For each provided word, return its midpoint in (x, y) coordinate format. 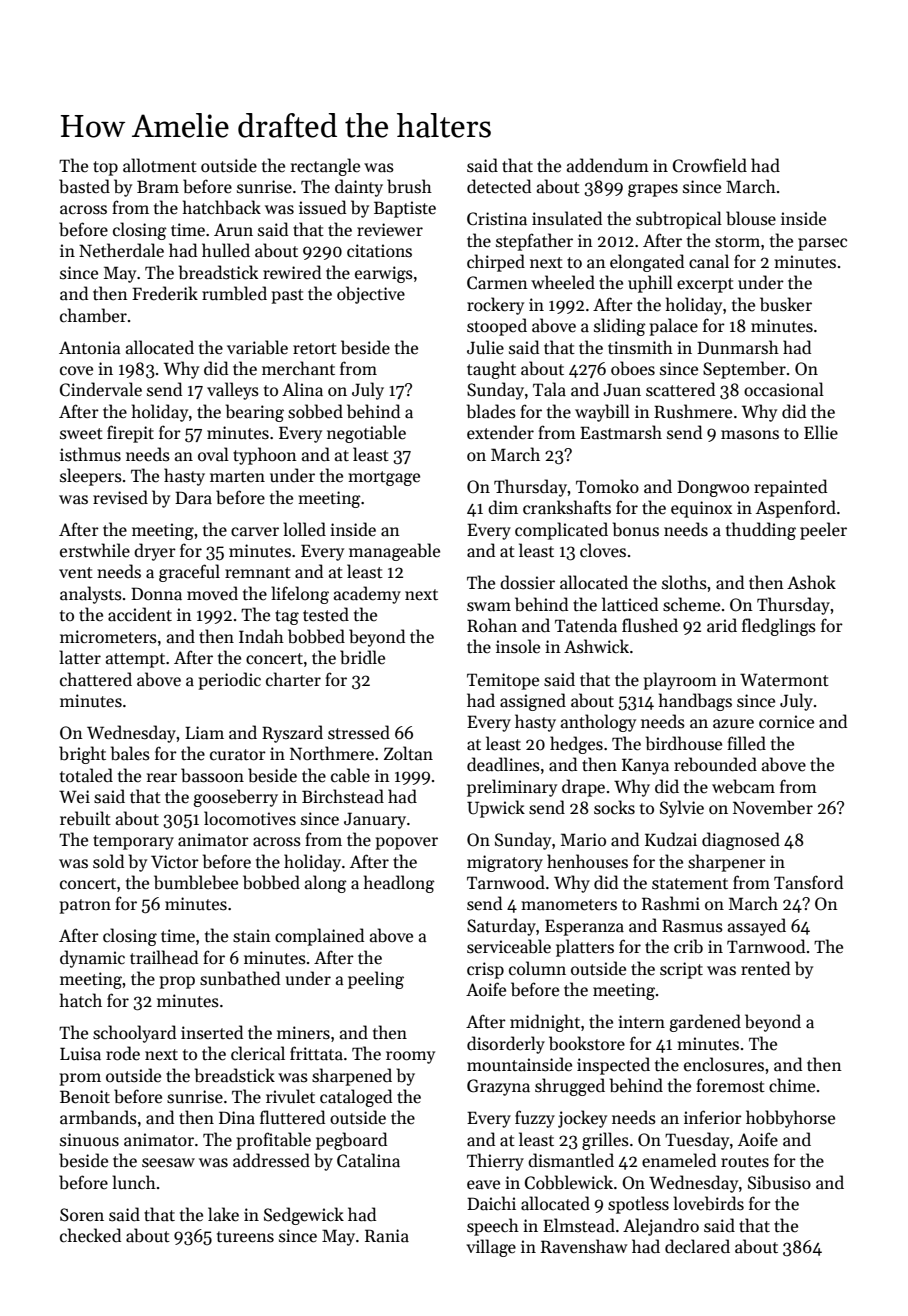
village (491, 1248)
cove (76, 371)
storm (737, 242)
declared (697, 1246)
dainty (359, 188)
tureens (245, 1237)
